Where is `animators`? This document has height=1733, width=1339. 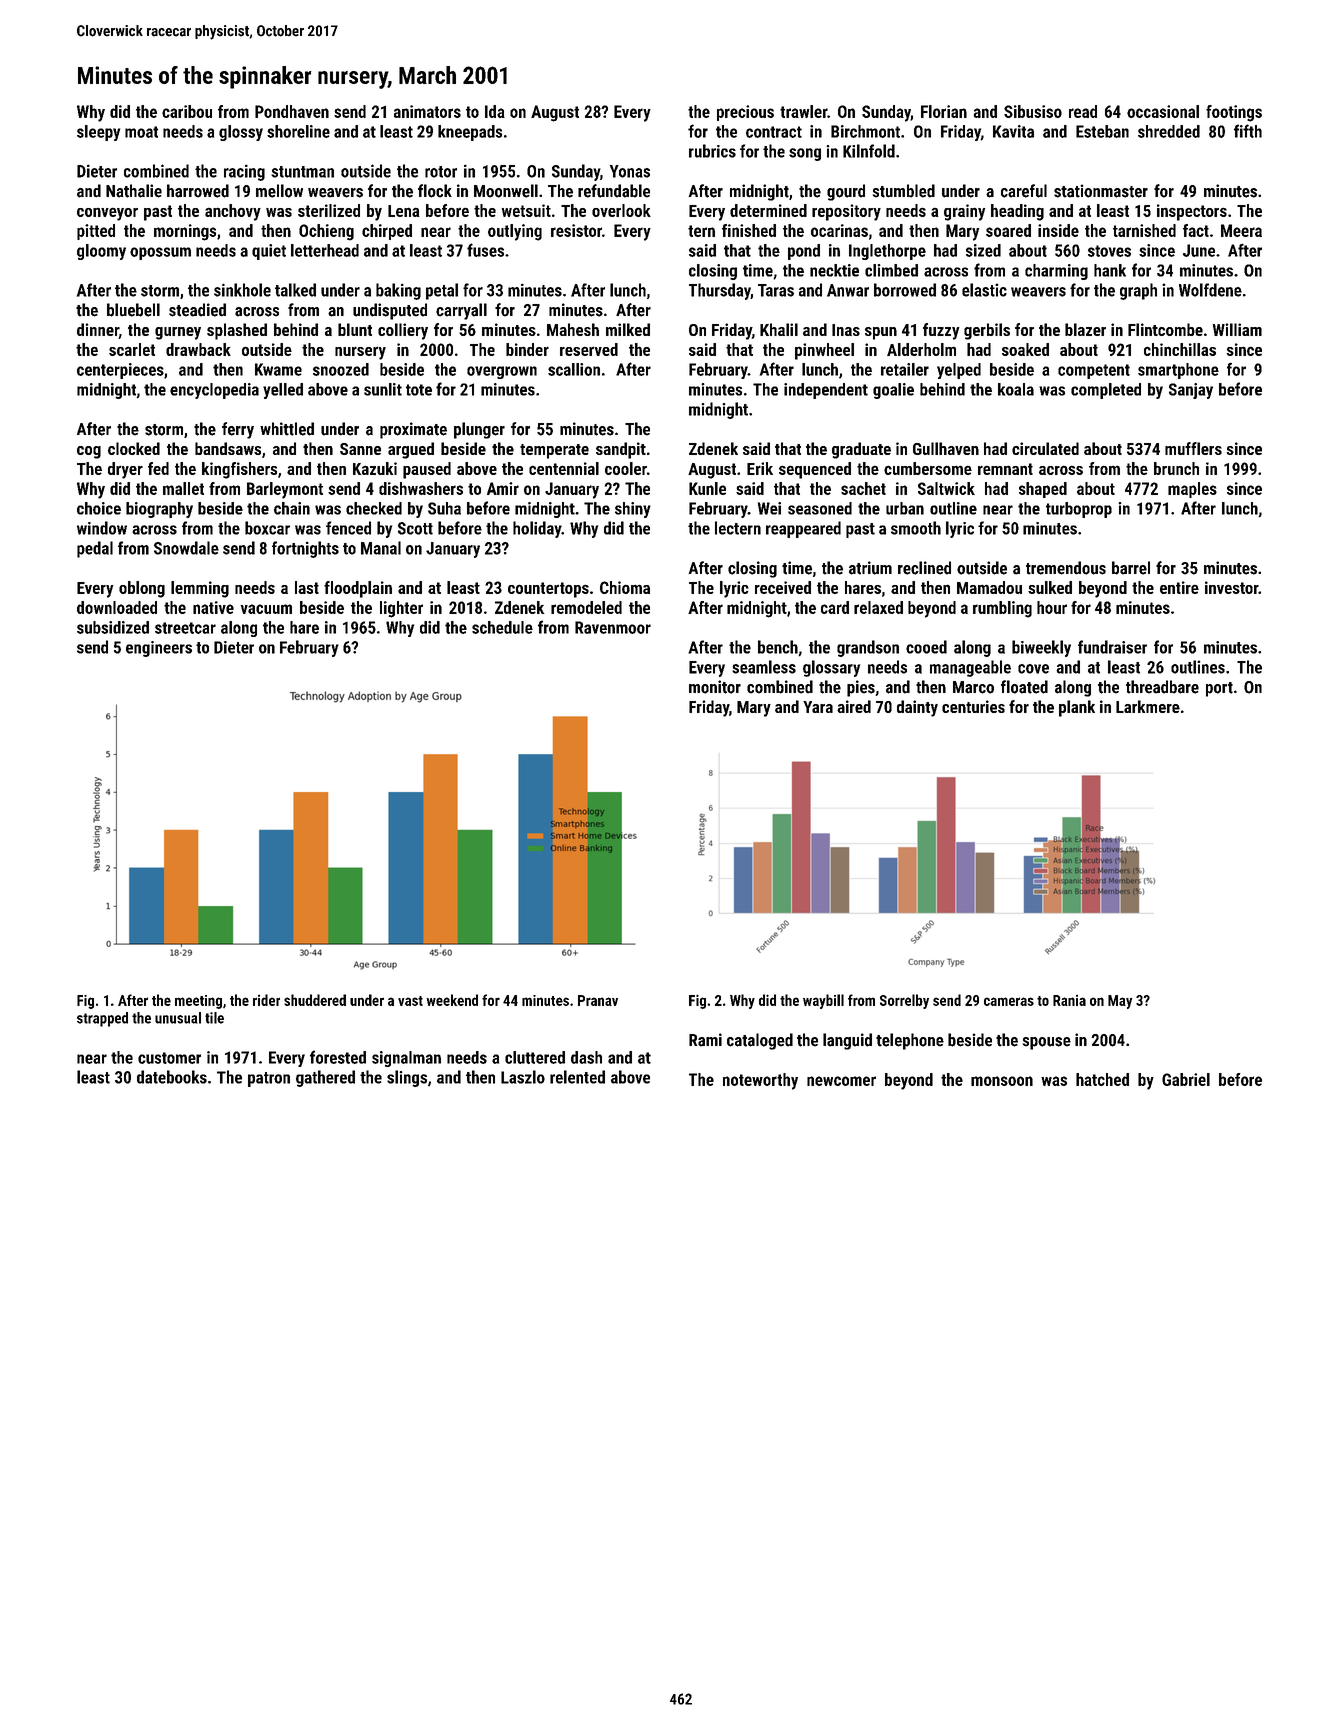 animators is located at coordinates (427, 111).
